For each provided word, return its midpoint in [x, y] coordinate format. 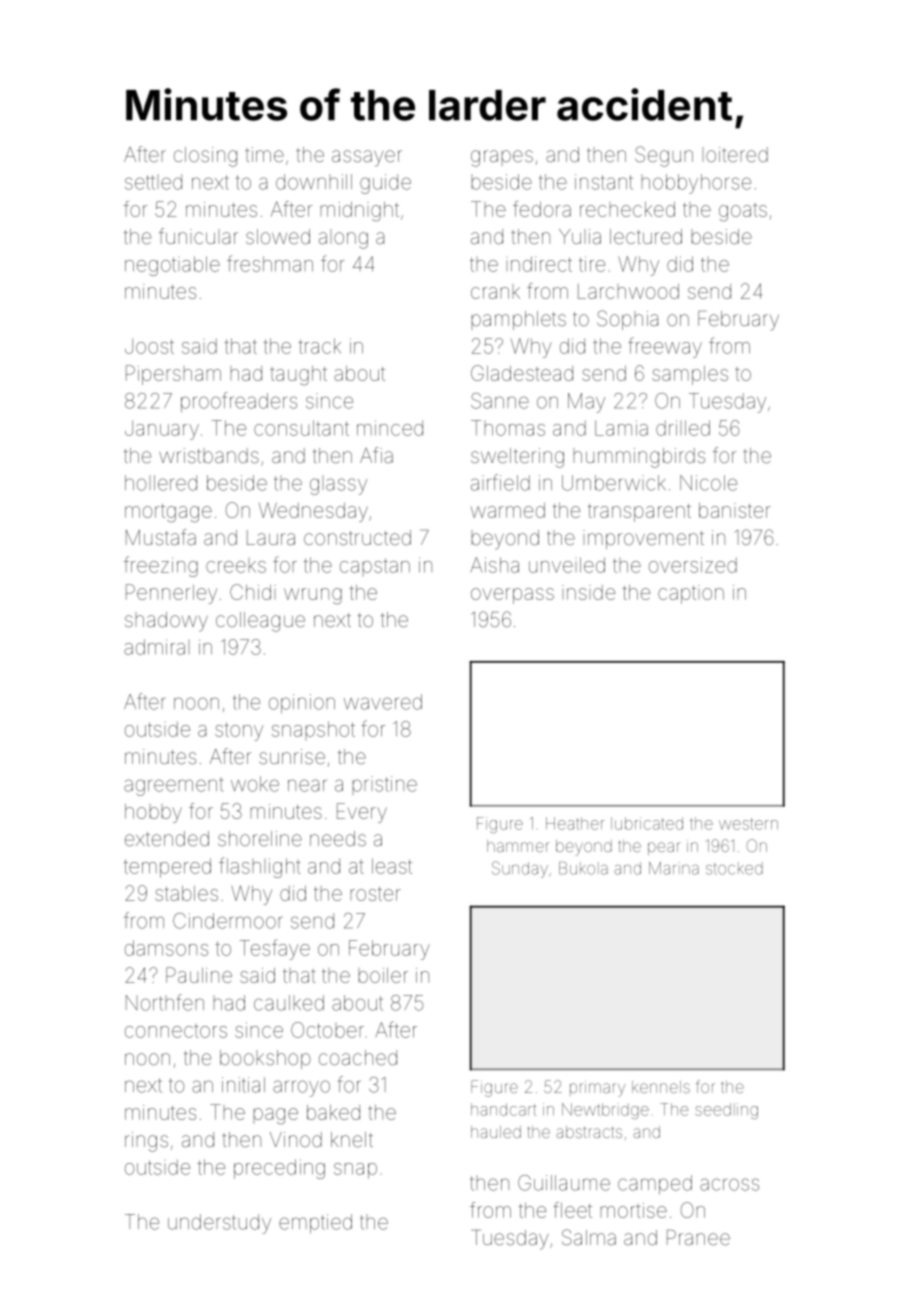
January [162, 430]
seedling [726, 1111]
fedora [542, 209]
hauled [496, 1132]
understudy [219, 1224]
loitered [737, 154]
